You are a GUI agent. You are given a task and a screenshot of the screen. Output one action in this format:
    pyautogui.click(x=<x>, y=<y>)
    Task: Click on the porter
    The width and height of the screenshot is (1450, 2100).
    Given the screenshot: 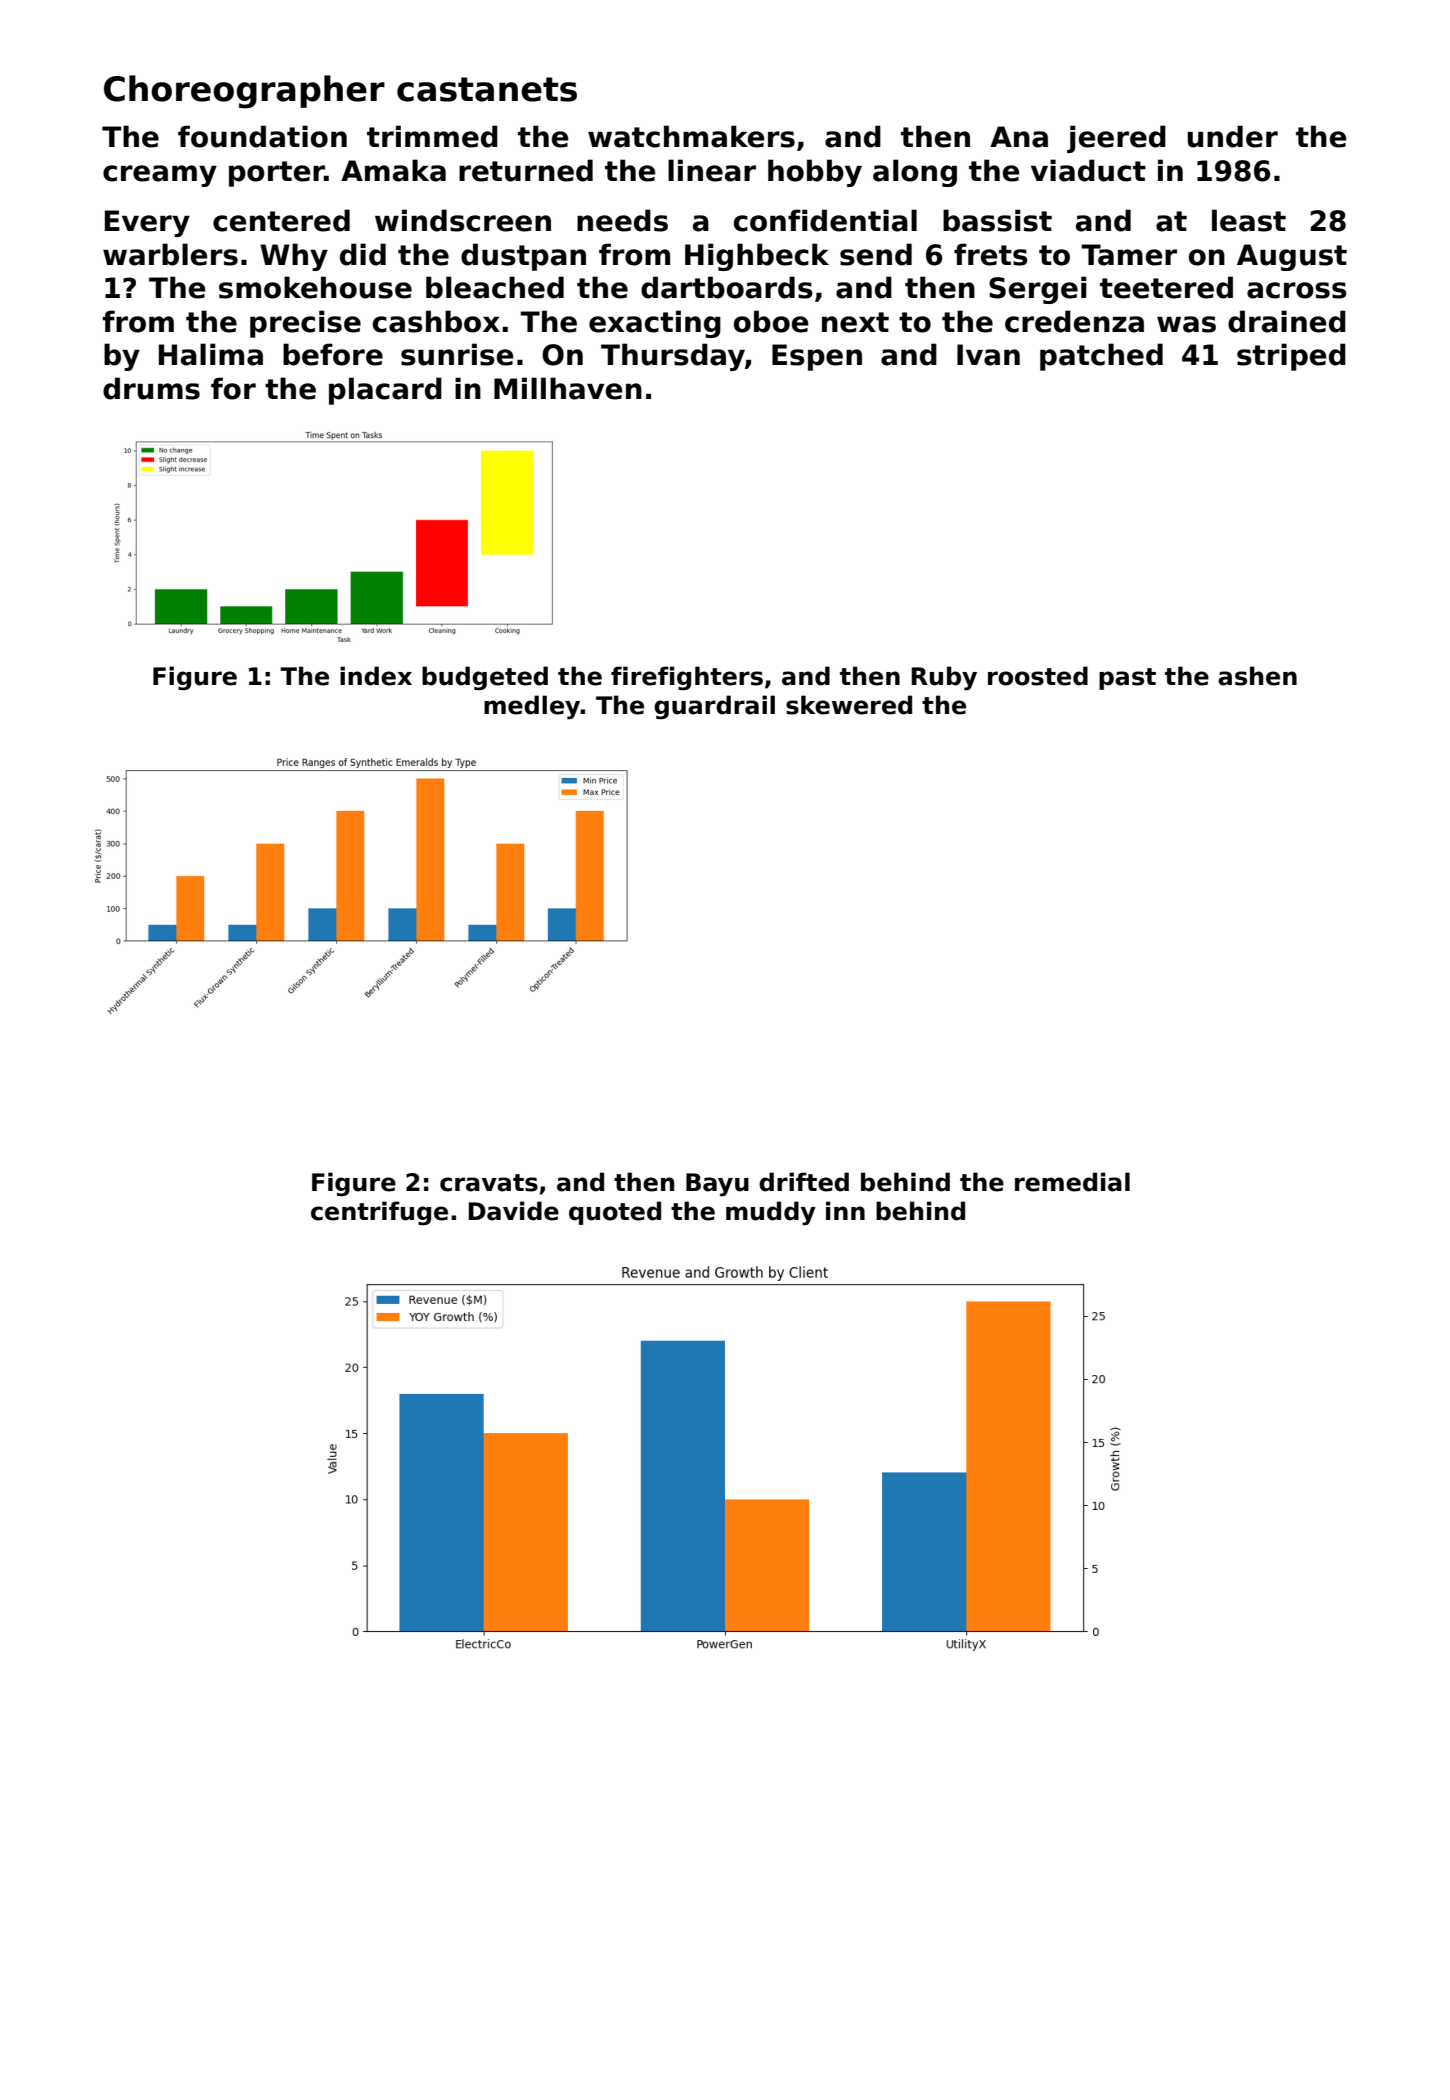 What is the action you would take?
    pyautogui.click(x=277, y=174)
